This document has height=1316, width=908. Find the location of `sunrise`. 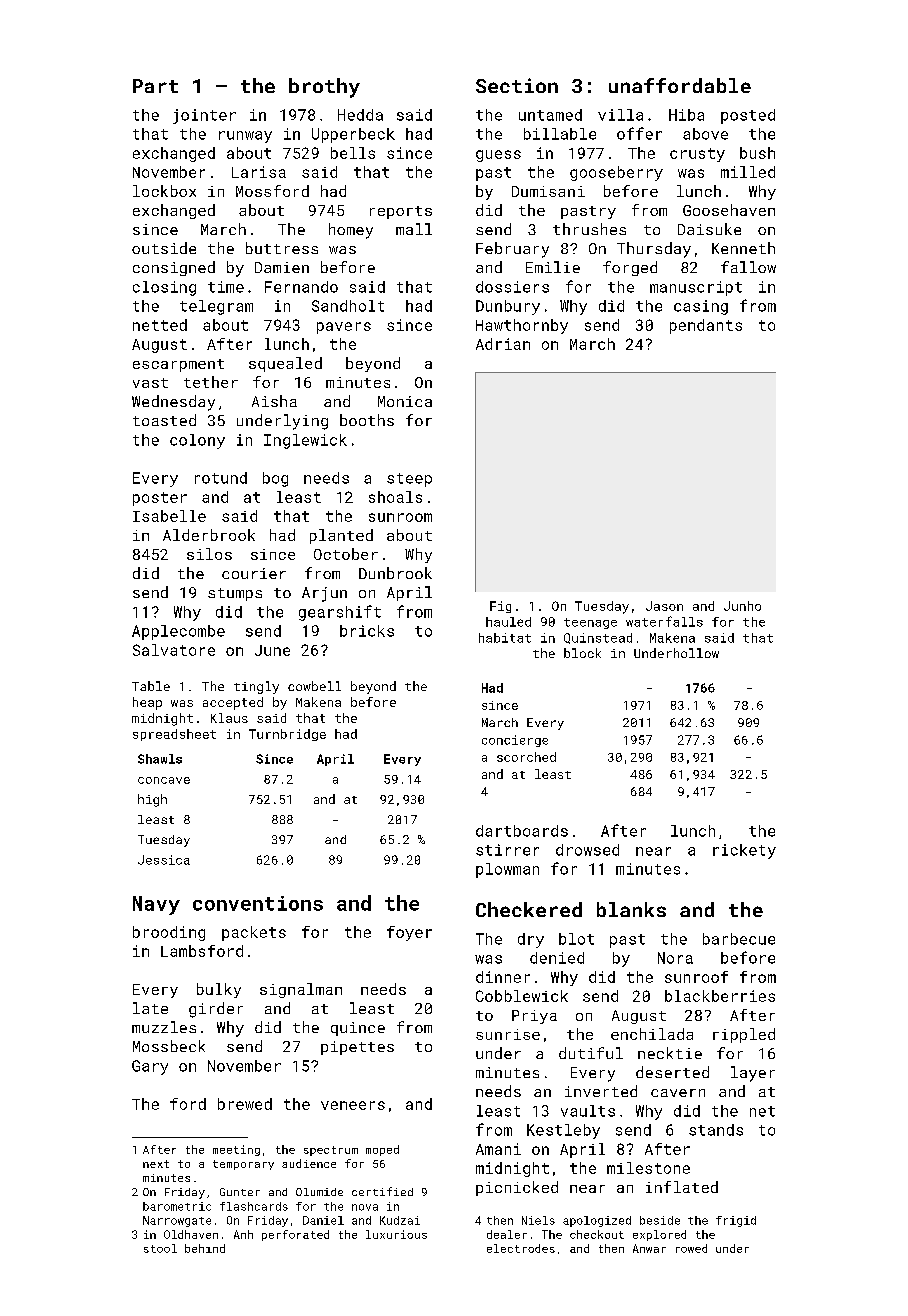

sunrise is located at coordinates (508, 1034).
